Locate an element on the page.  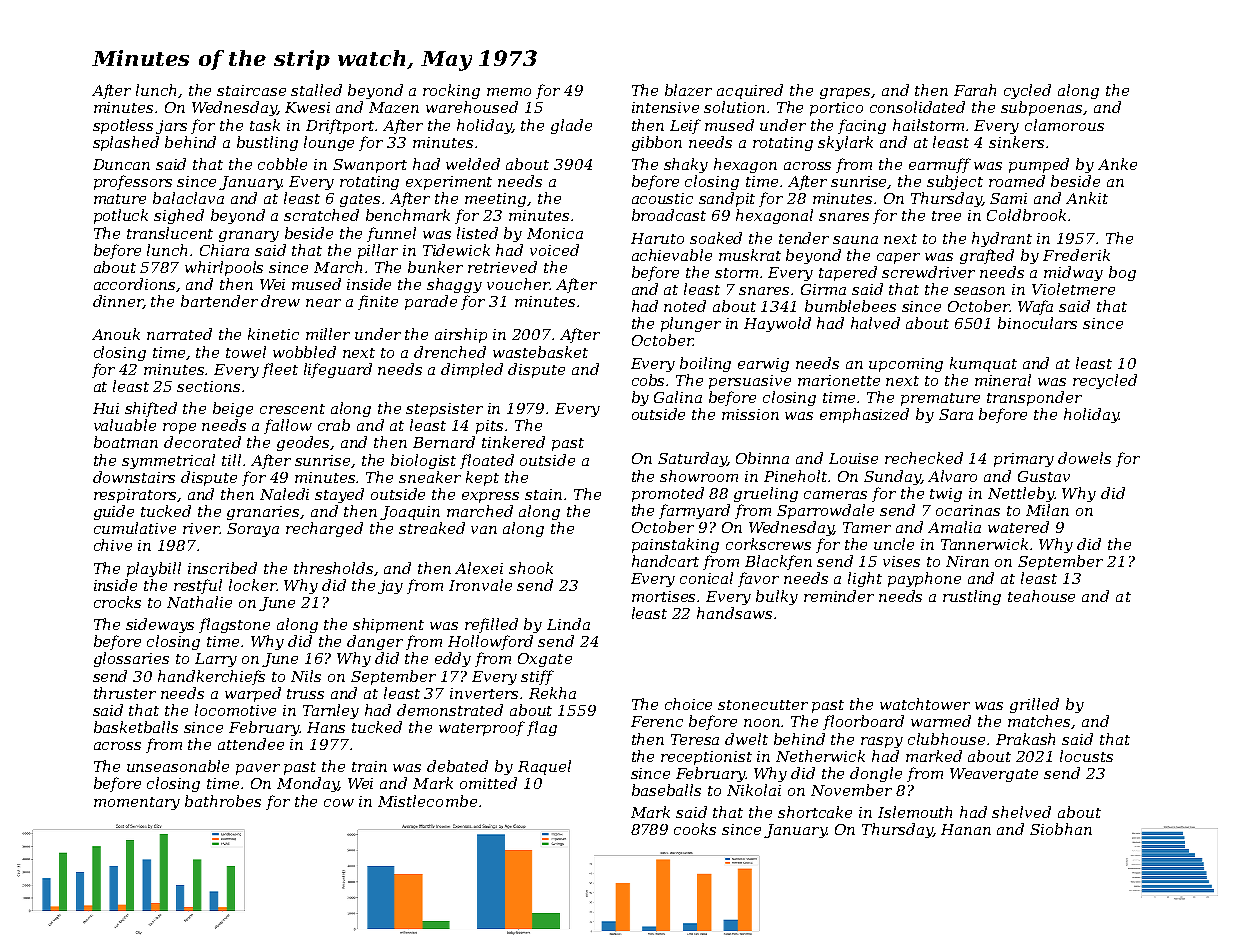
rocking is located at coordinates (451, 91).
